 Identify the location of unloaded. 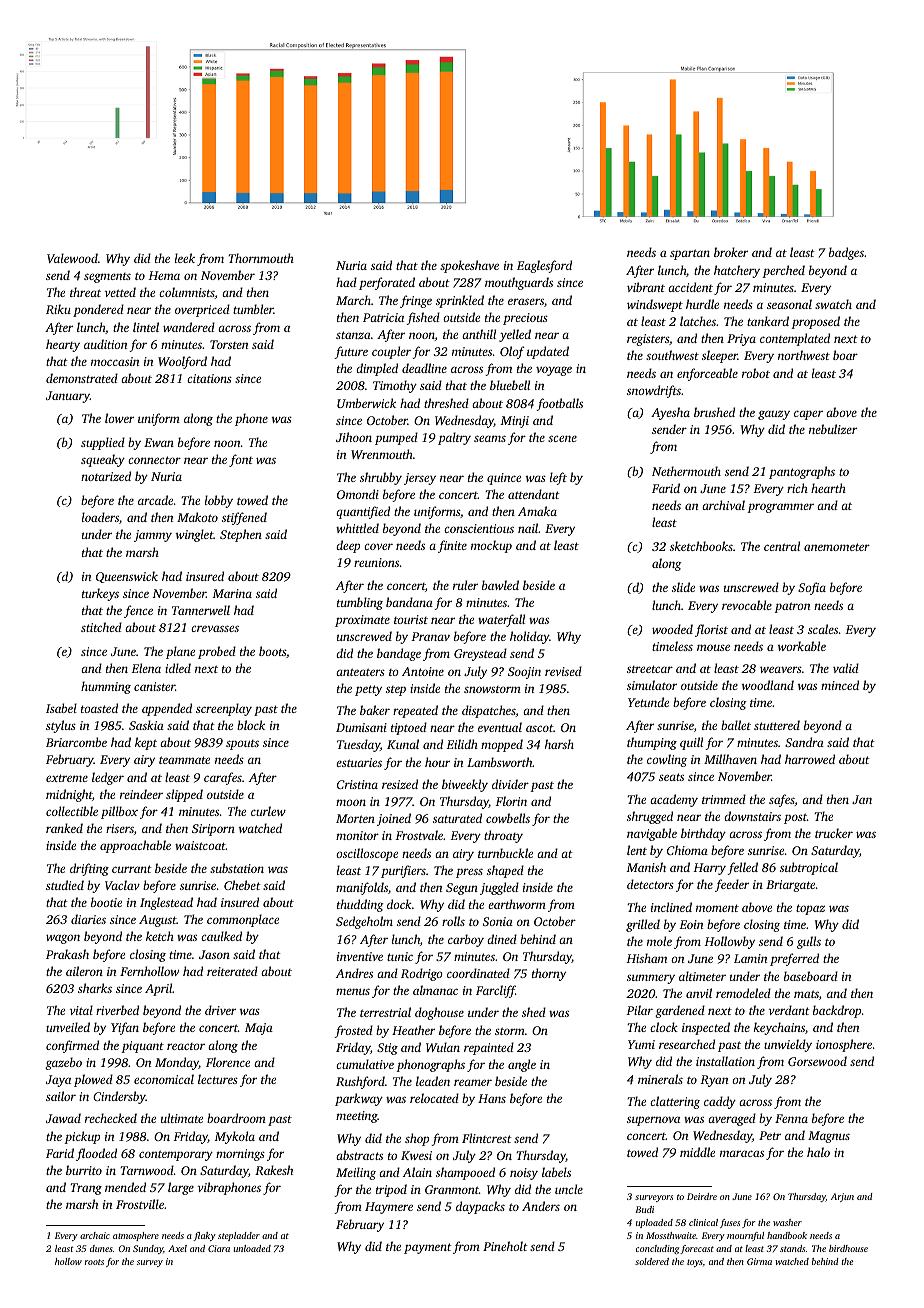
(252, 1248).
